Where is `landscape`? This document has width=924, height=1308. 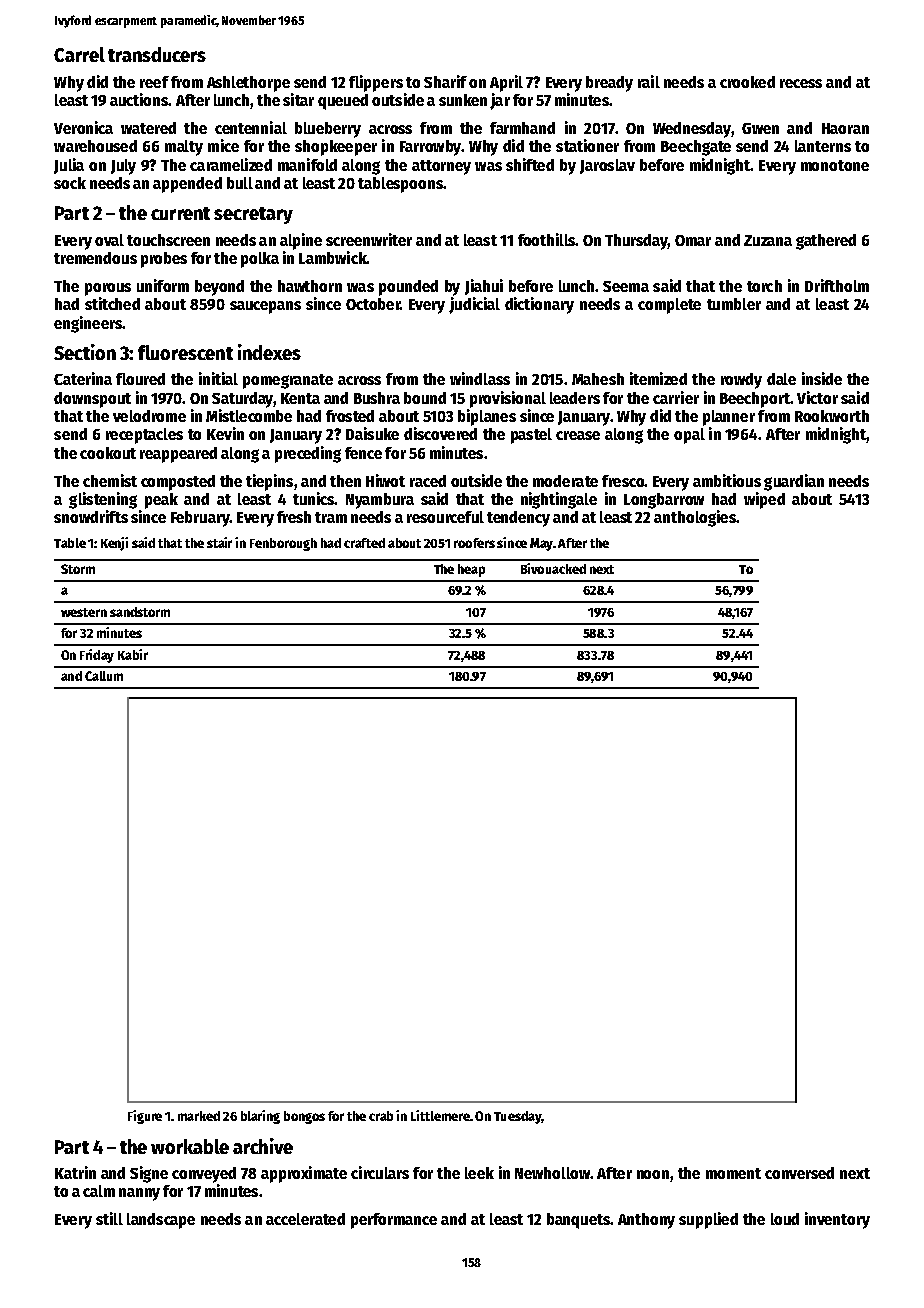
landscape is located at coordinates (161, 1221).
